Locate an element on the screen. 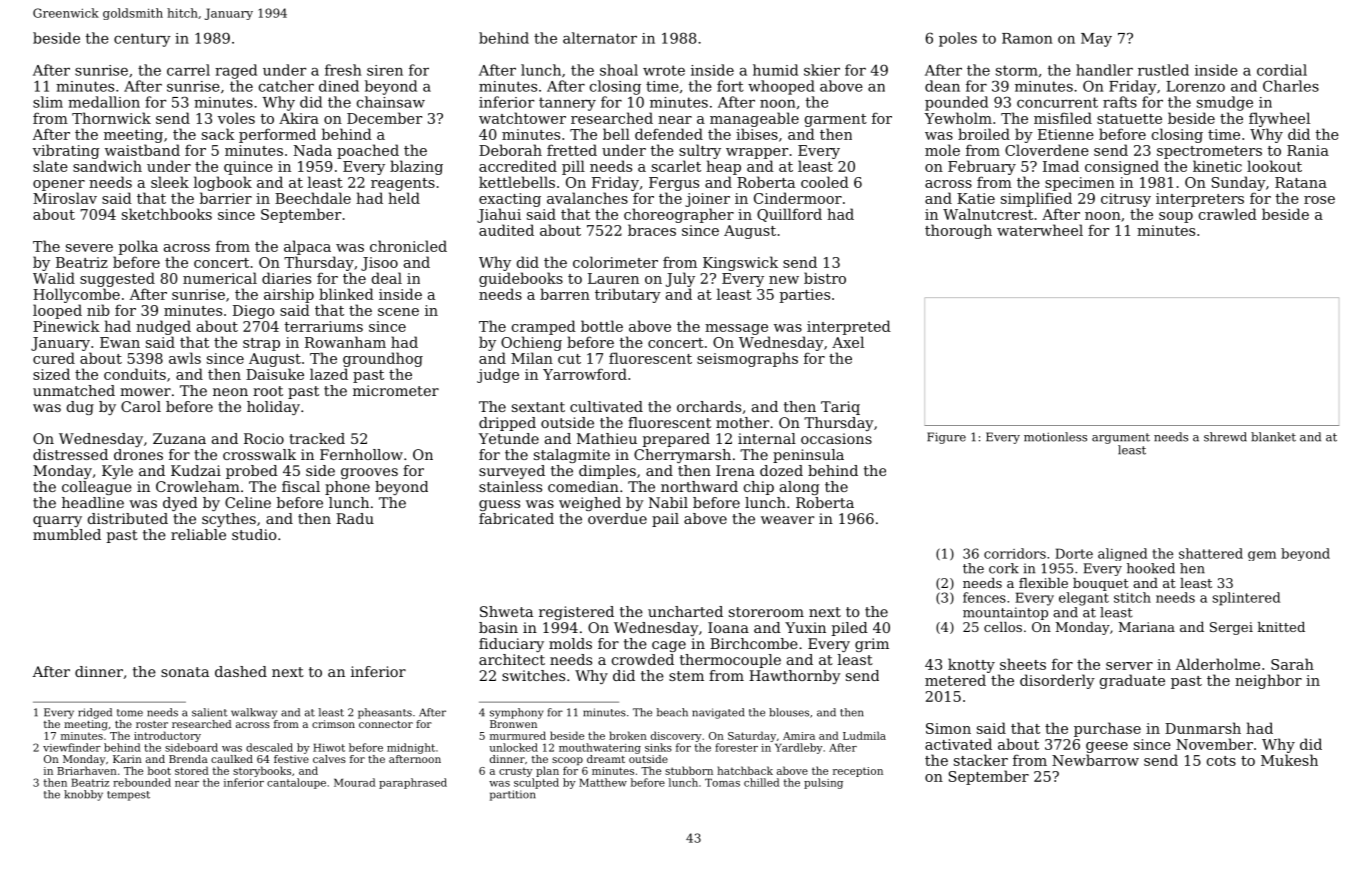 This screenshot has height=887, width=1372. cantaloupe is located at coordinates (296, 783).
